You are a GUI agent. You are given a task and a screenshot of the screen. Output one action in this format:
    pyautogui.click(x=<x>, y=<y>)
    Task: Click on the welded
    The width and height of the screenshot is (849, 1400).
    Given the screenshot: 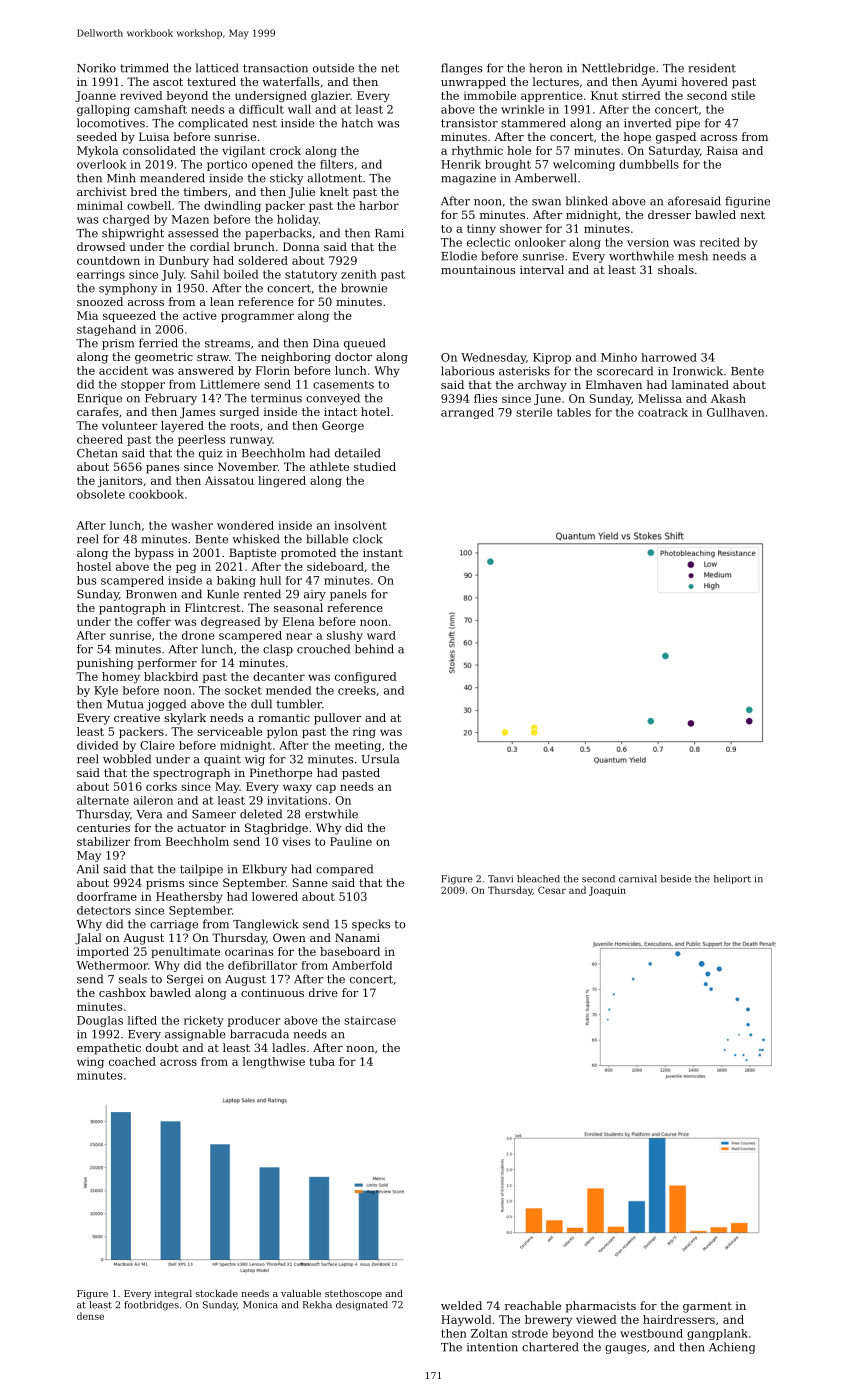 What is the action you would take?
    pyautogui.click(x=461, y=1305)
